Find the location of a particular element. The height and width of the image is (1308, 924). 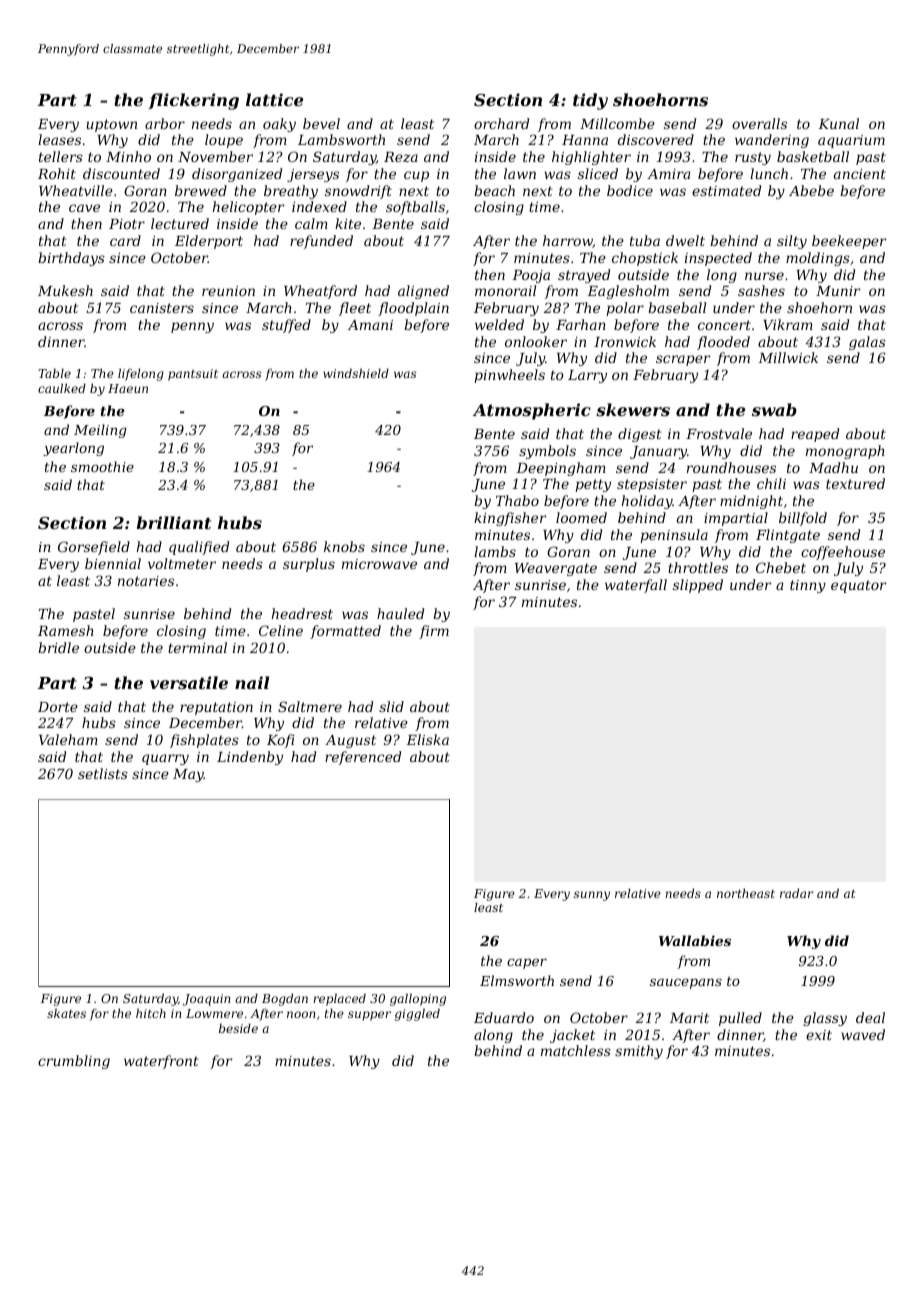

loomed is located at coordinates (581, 517).
